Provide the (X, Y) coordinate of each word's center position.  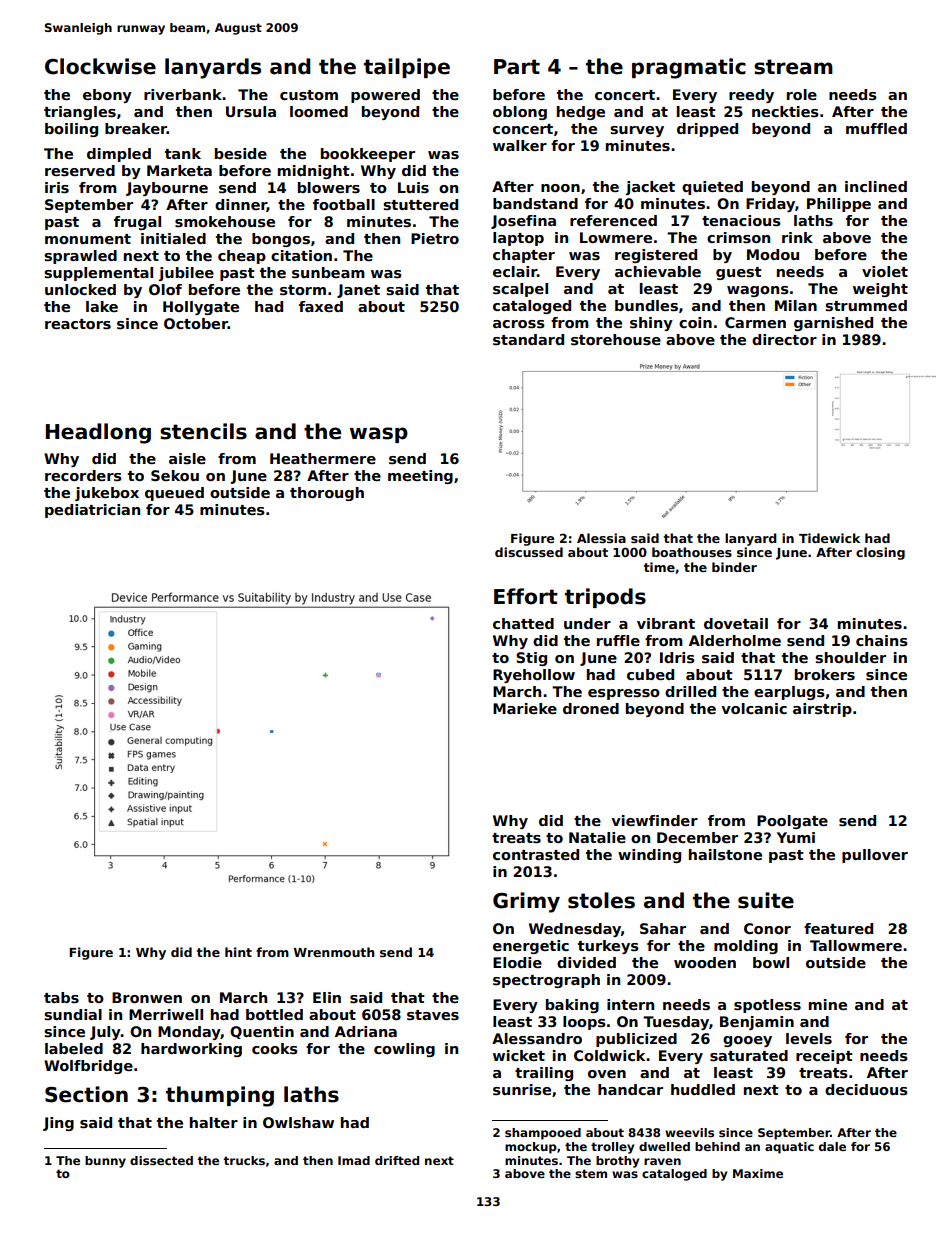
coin (695, 322)
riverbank (183, 94)
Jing (58, 1124)
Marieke (525, 708)
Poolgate (792, 822)
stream (793, 67)
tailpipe (407, 68)
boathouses (692, 552)
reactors (78, 324)
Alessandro (537, 1038)
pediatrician (92, 511)
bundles (646, 305)
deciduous (866, 1089)
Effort (526, 596)
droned (591, 708)
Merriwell (166, 1014)
